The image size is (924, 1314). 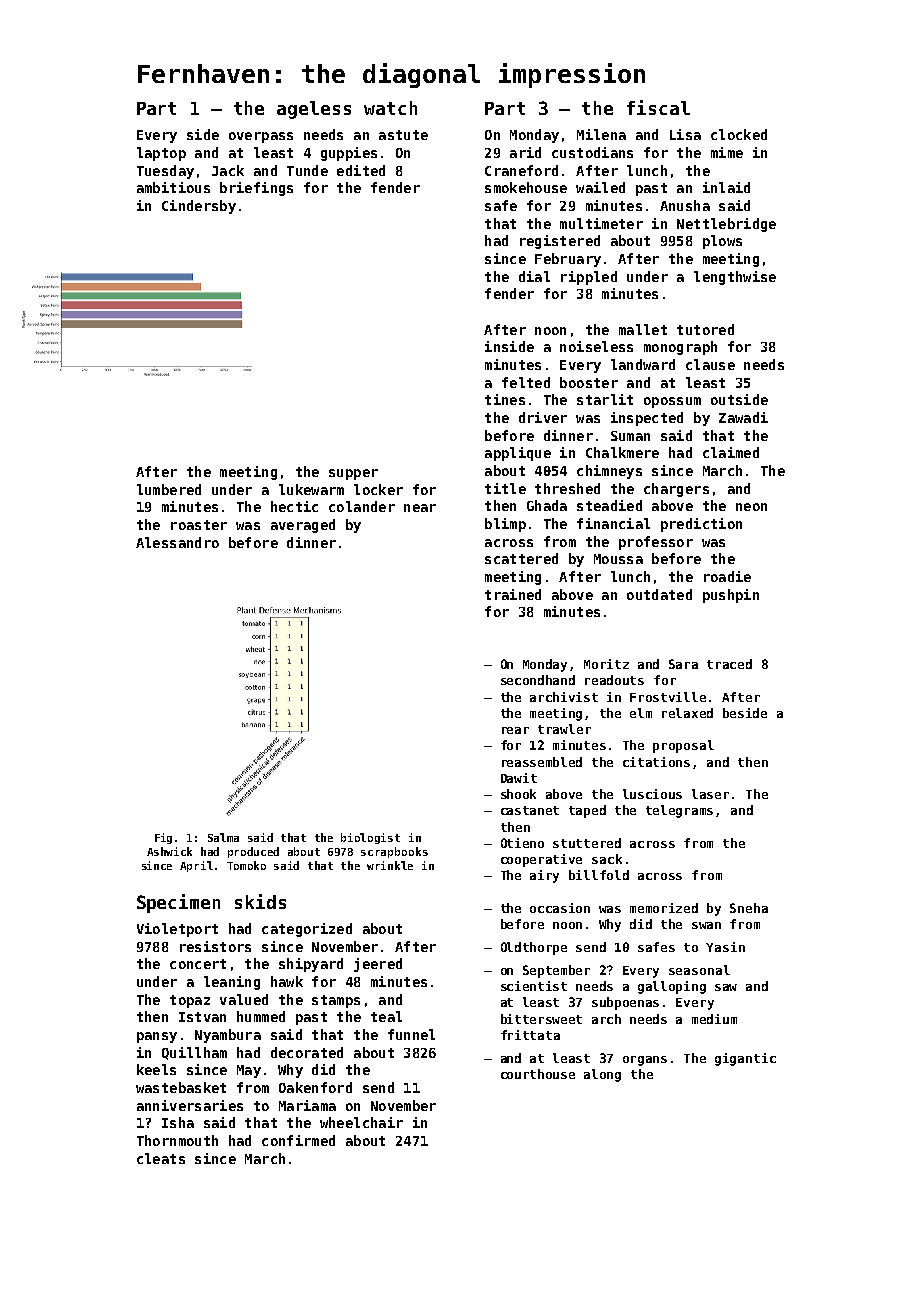 I want to click on chimneys, so click(x=609, y=472).
